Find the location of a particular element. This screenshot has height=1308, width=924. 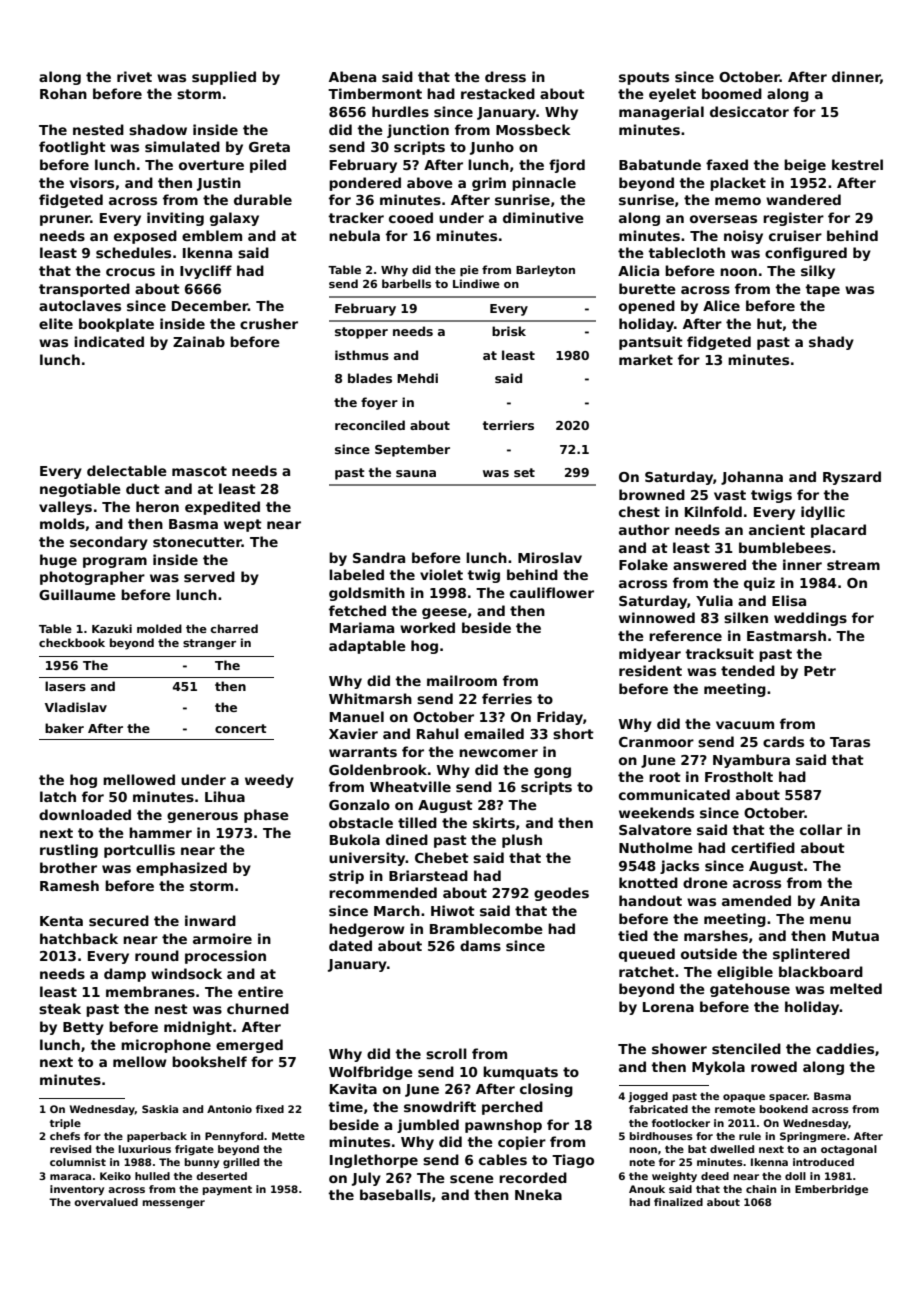

Anita is located at coordinates (840, 900).
